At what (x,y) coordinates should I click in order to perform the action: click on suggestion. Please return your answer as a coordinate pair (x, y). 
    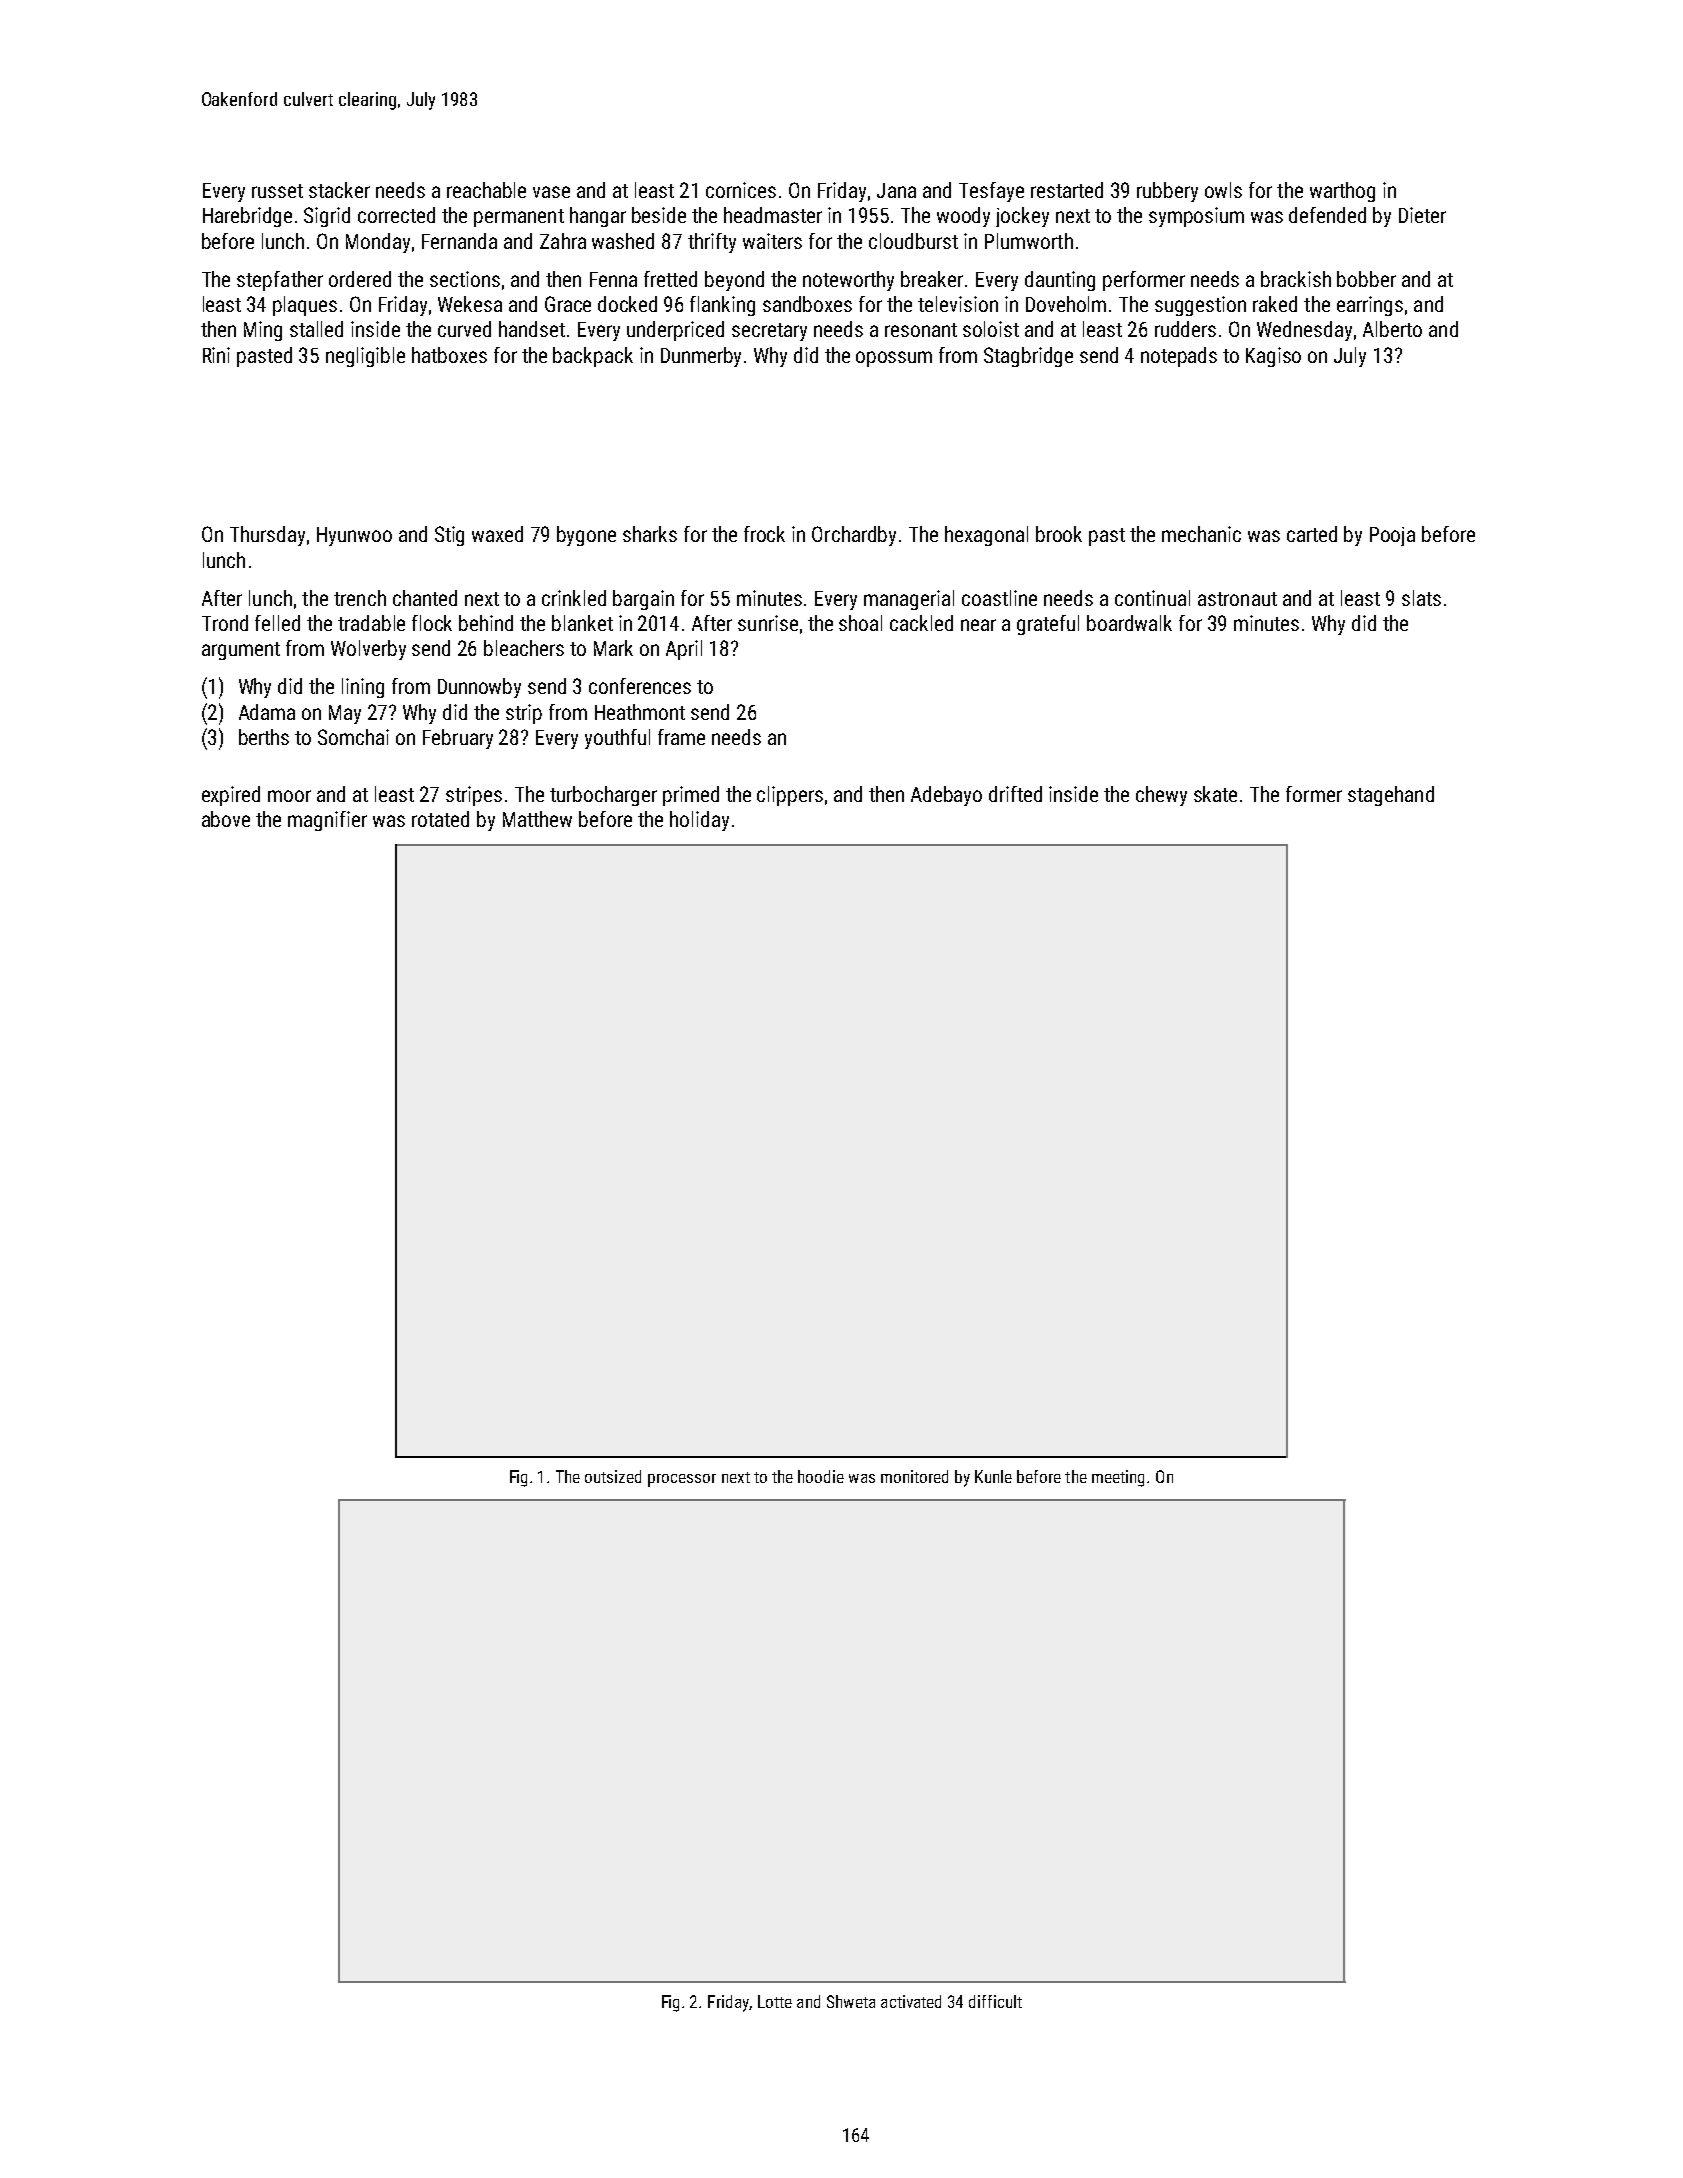
    Looking at the image, I should click on (1200, 306).
